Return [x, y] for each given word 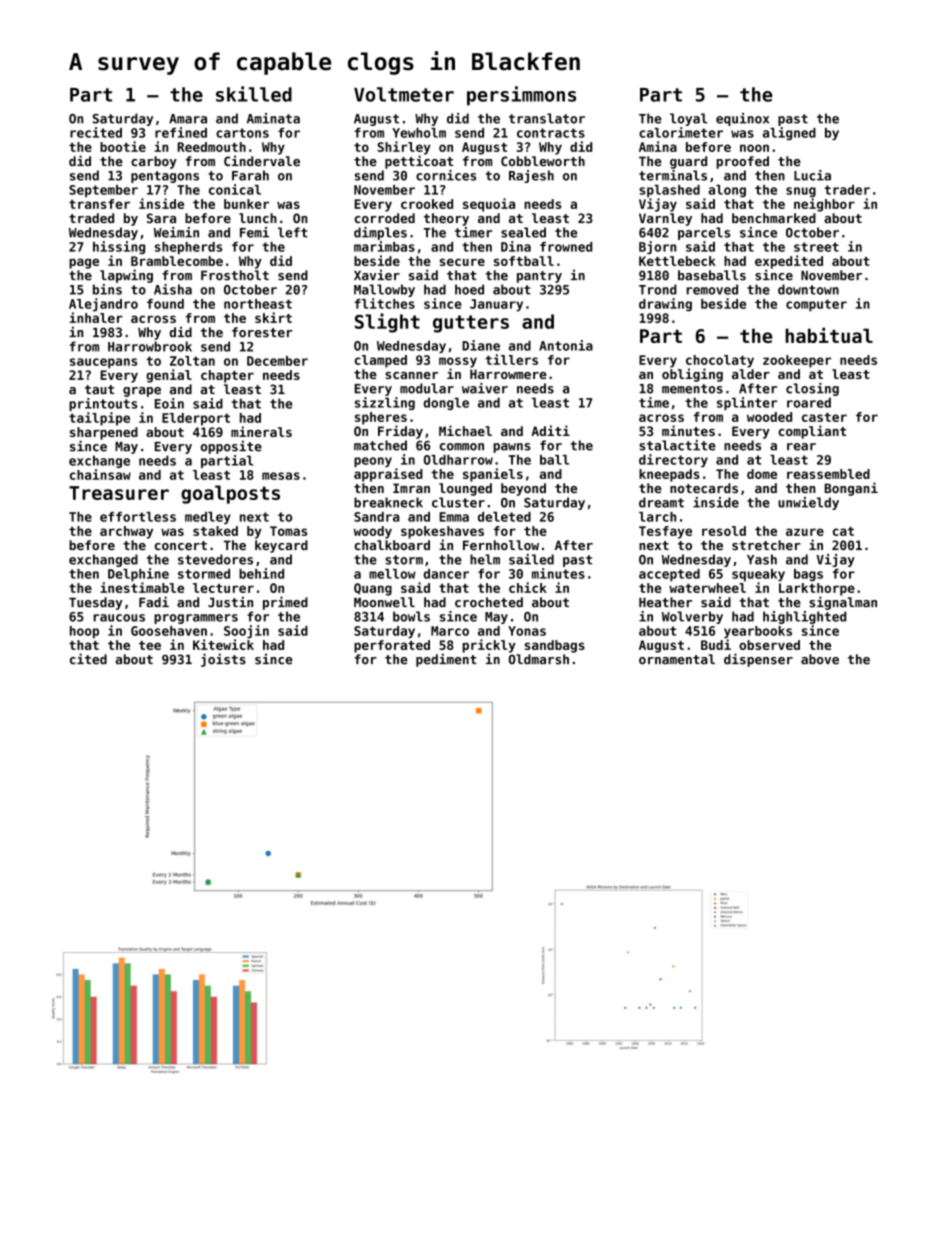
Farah [250, 175]
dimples [380, 233]
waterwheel [707, 588]
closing [812, 389]
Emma [454, 517]
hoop [84, 632]
